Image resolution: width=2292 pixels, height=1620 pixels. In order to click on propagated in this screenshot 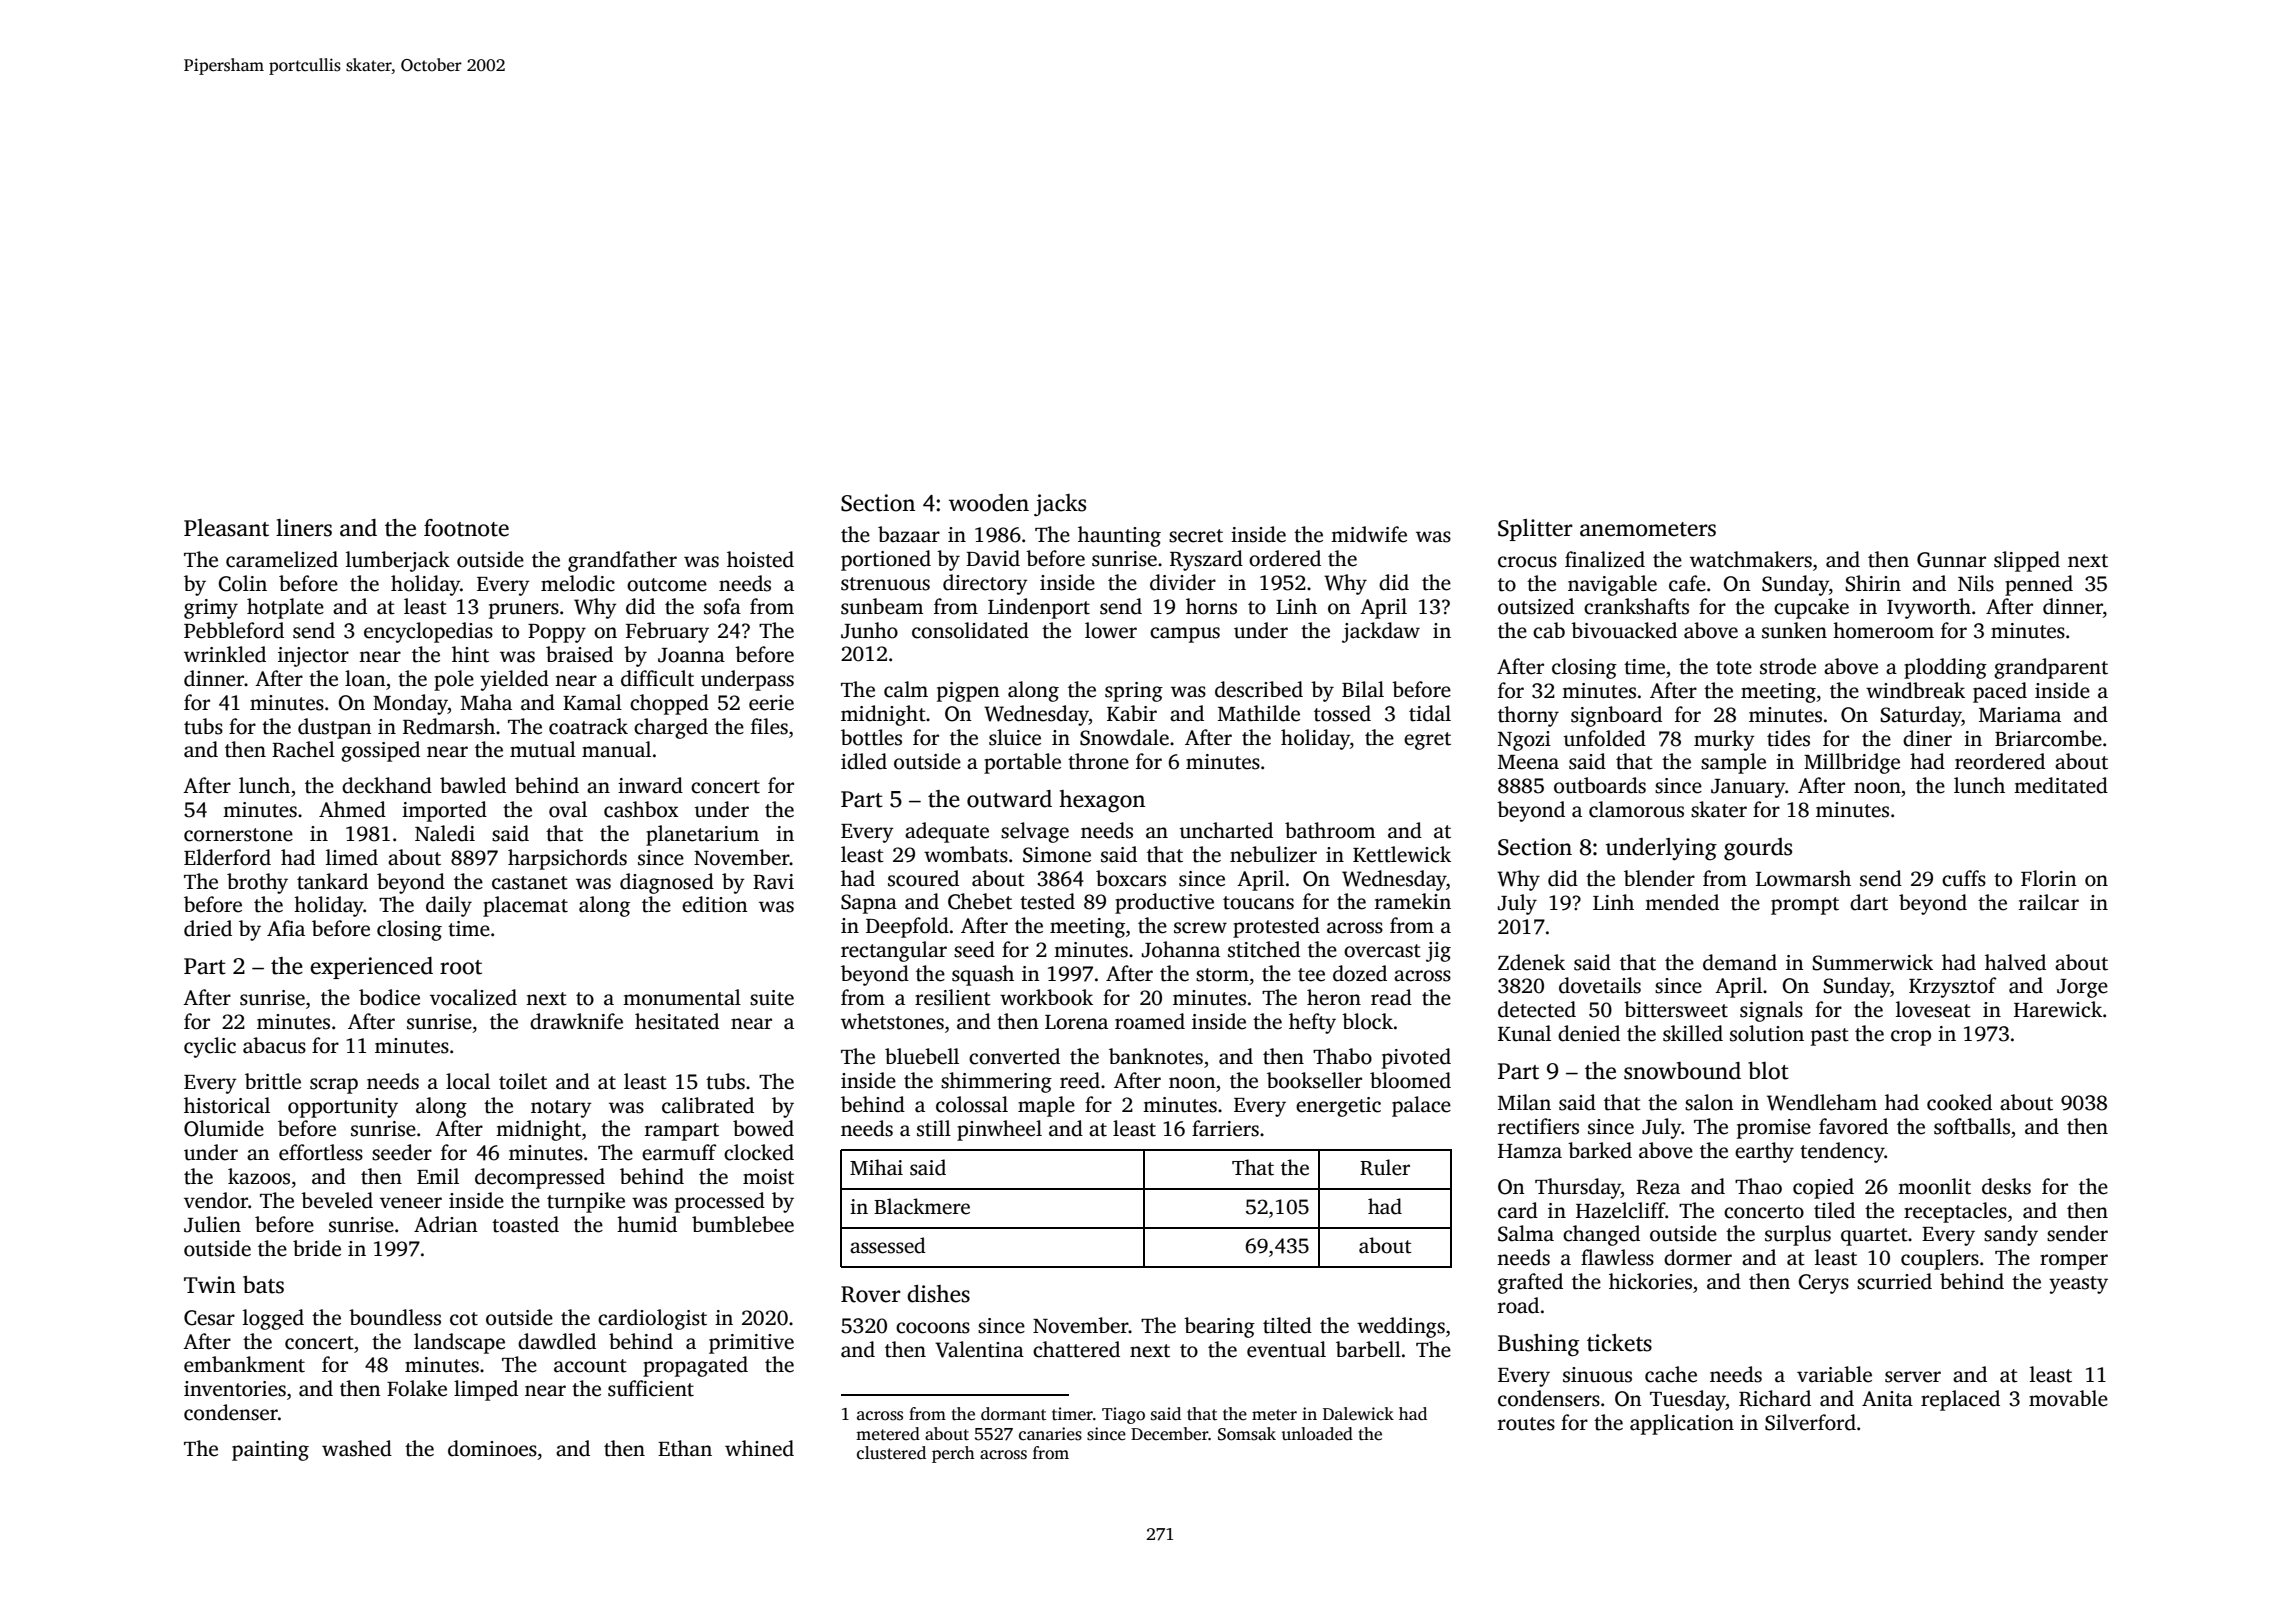, I will do `click(695, 1366)`.
